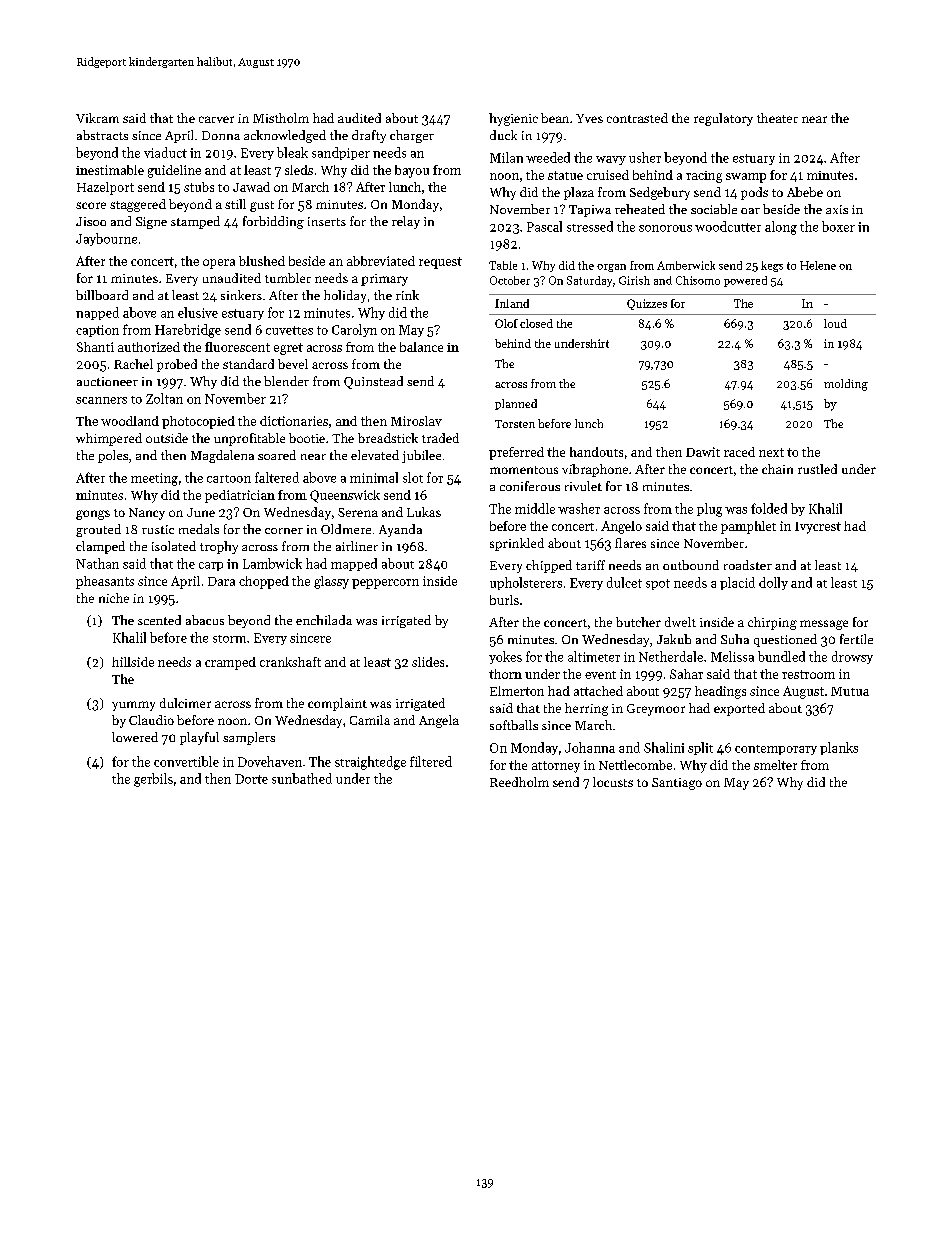 The height and width of the screenshot is (1233, 952). What do you see at coordinates (105, 582) in the screenshot?
I see `pheasants` at bounding box center [105, 582].
